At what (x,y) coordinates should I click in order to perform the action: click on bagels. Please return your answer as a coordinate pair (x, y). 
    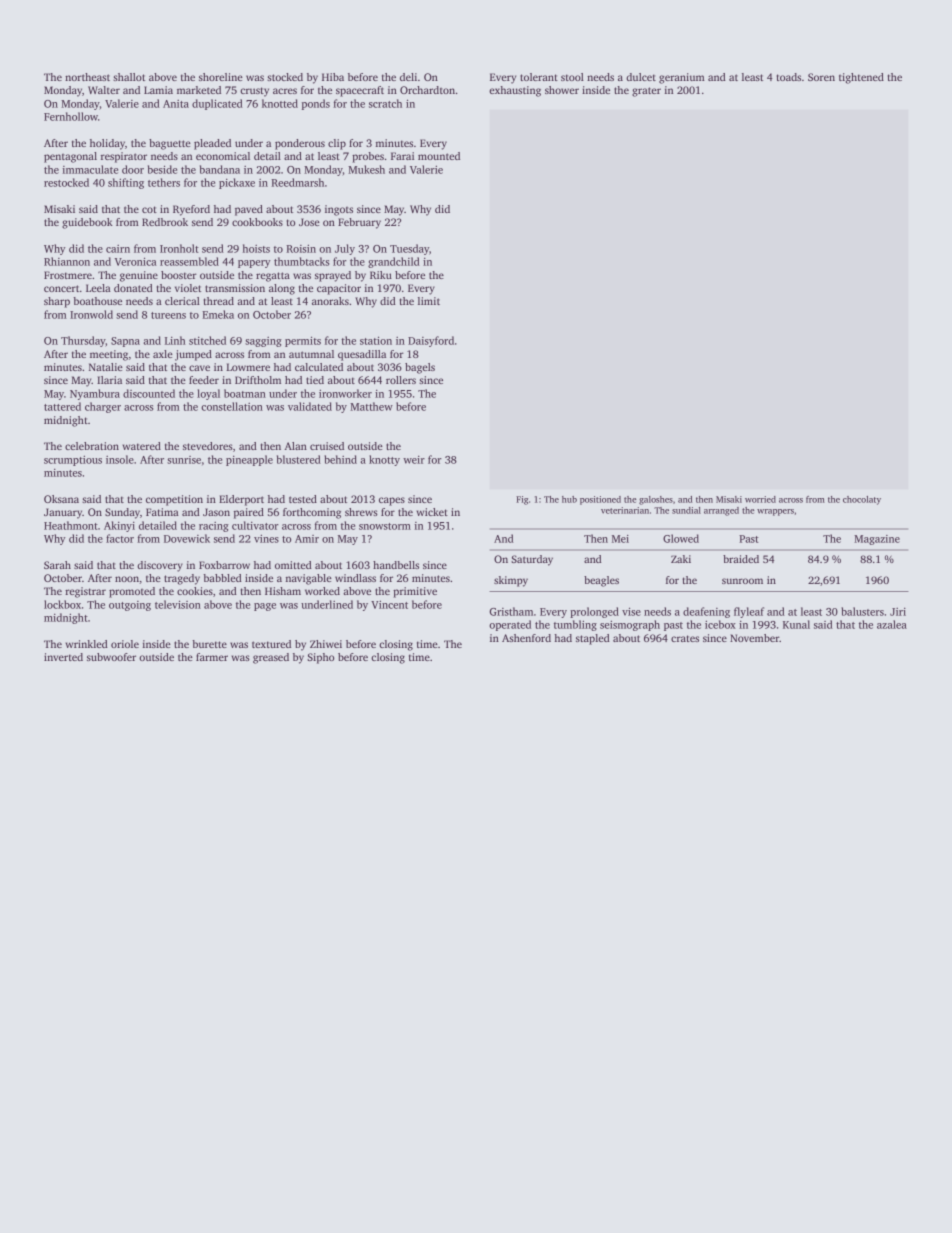
    Looking at the image, I should click on (420, 368).
